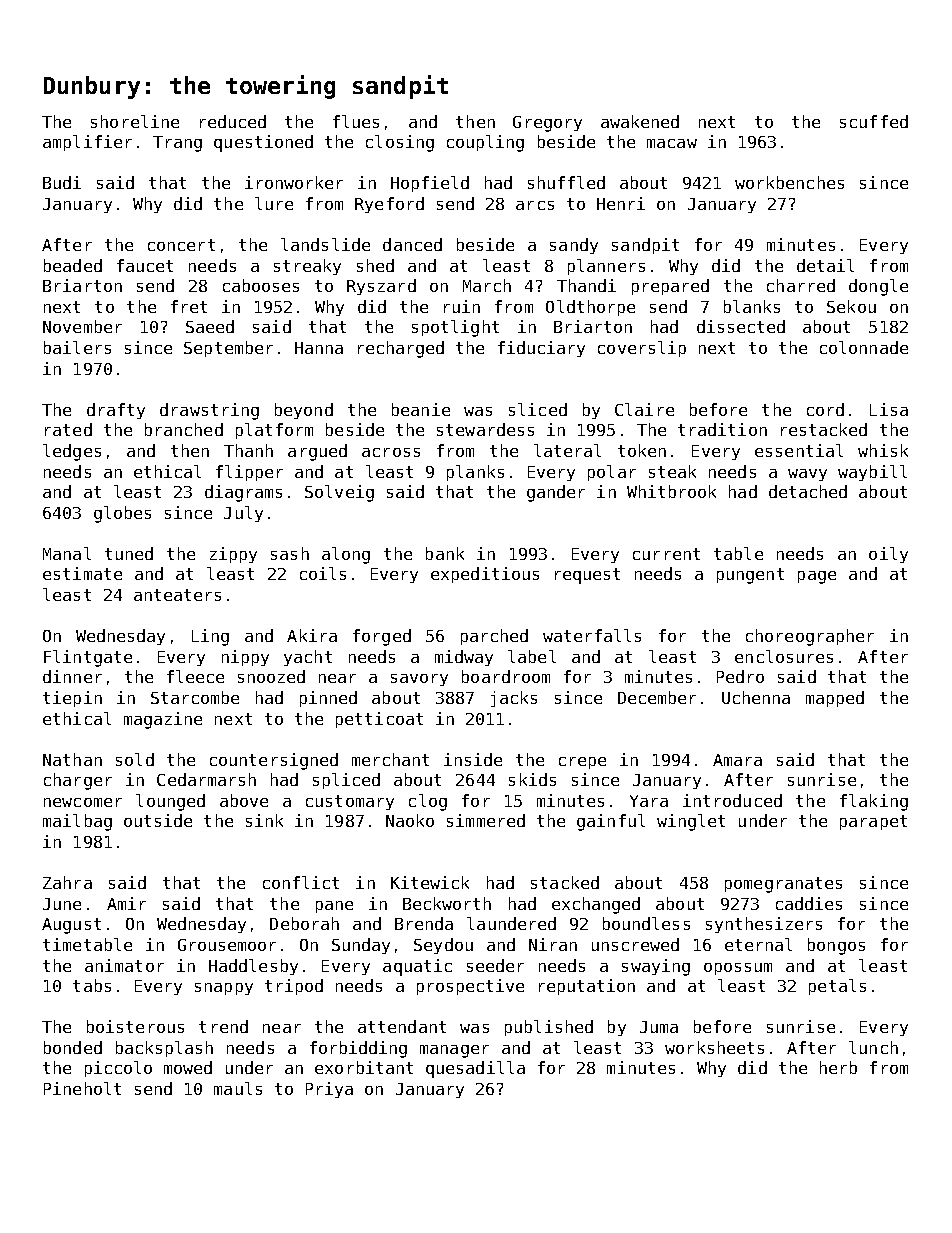 The width and height of the screenshot is (952, 1233). I want to click on Budi, so click(62, 182).
